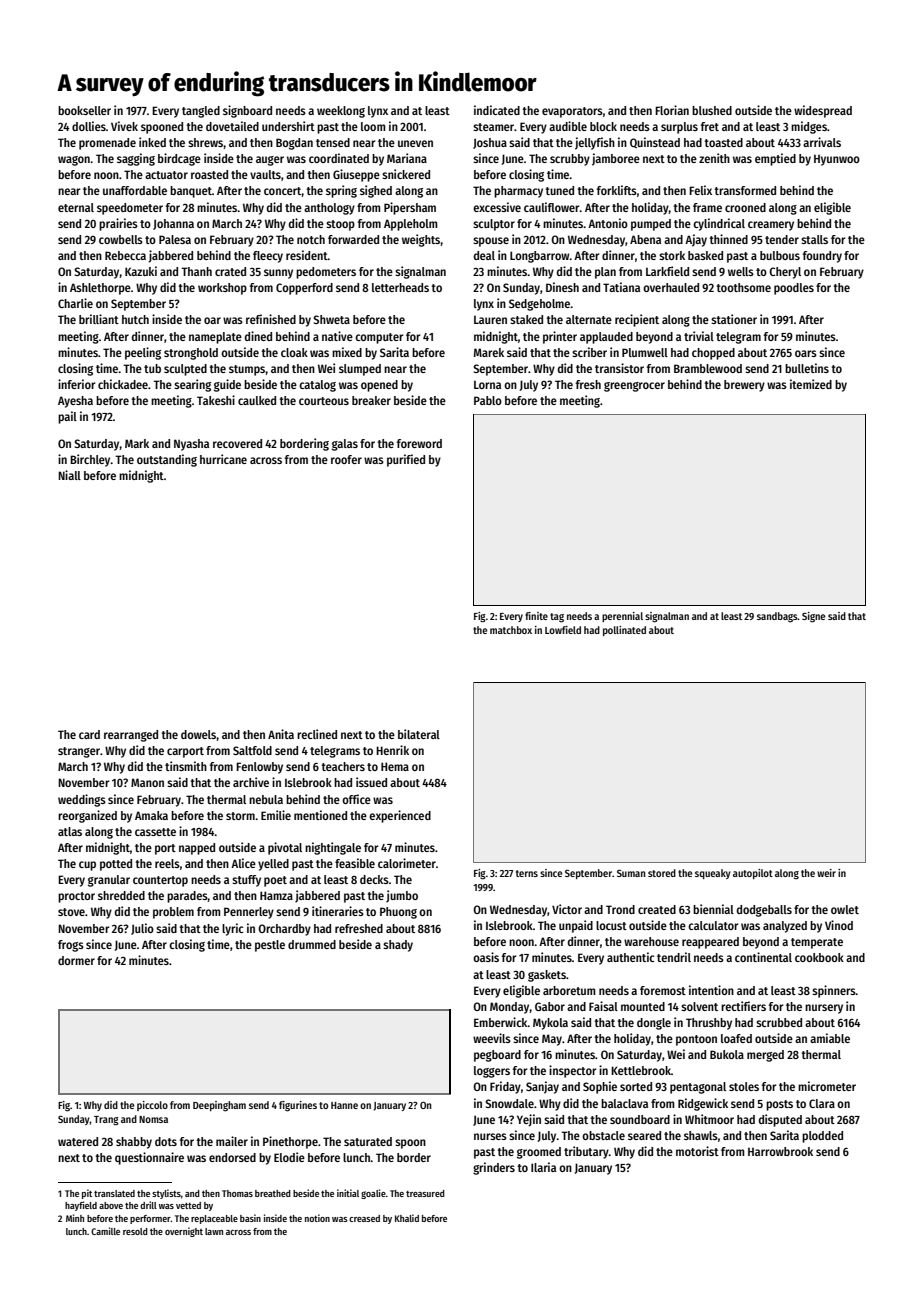 The height and width of the screenshot is (1308, 924). What do you see at coordinates (223, 459) in the screenshot?
I see `hurricane` at bounding box center [223, 459].
